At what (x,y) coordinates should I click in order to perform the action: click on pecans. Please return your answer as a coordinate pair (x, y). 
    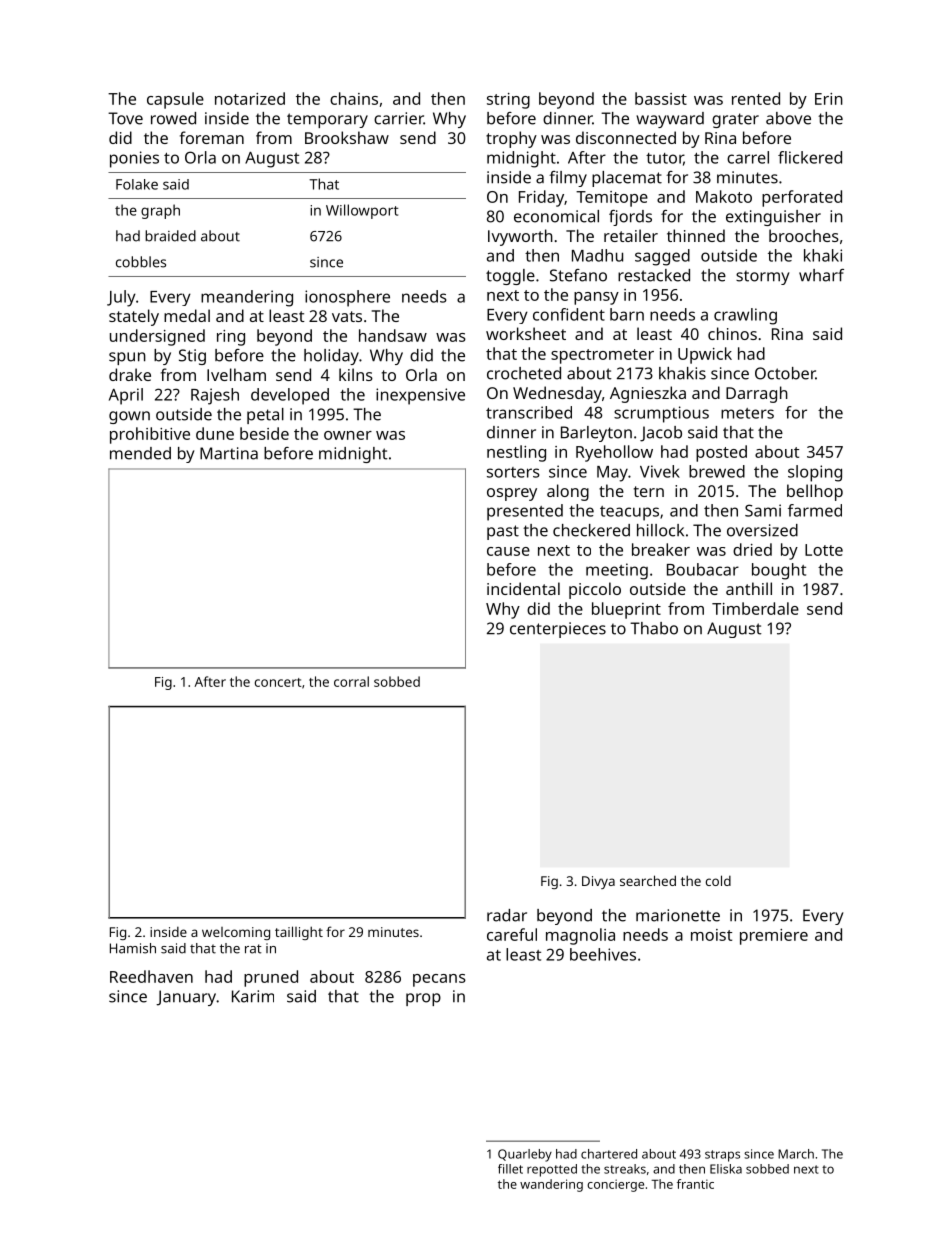
    Looking at the image, I should click on (439, 980).
